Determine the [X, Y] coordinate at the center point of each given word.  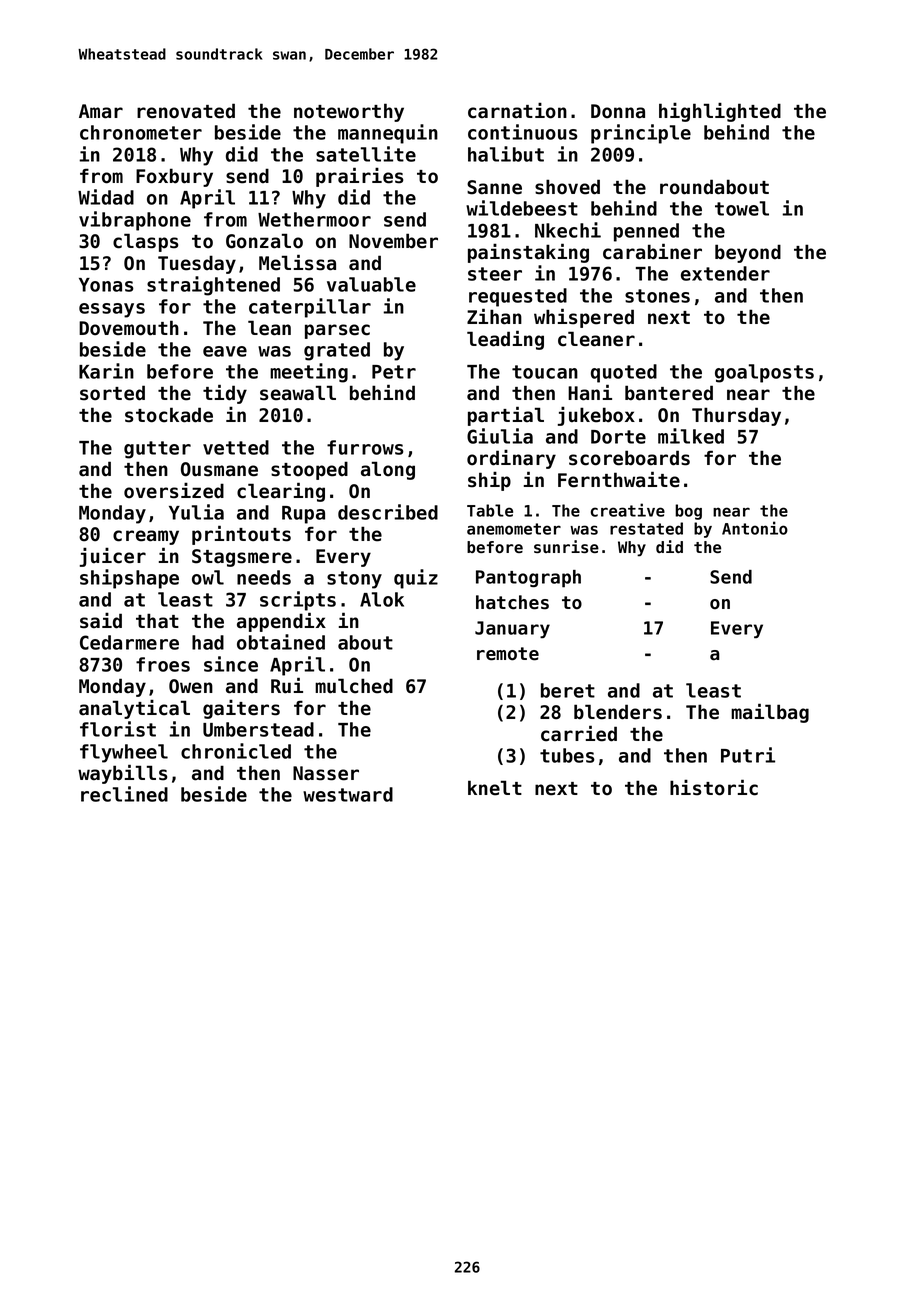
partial [506, 416]
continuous [523, 132]
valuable [371, 284]
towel [742, 208]
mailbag [770, 713]
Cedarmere [129, 642]
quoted [624, 373]
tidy [225, 394]
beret [568, 690]
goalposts [764, 373]
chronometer [141, 132]
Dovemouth [129, 328]
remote [508, 654]
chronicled [236, 751]
